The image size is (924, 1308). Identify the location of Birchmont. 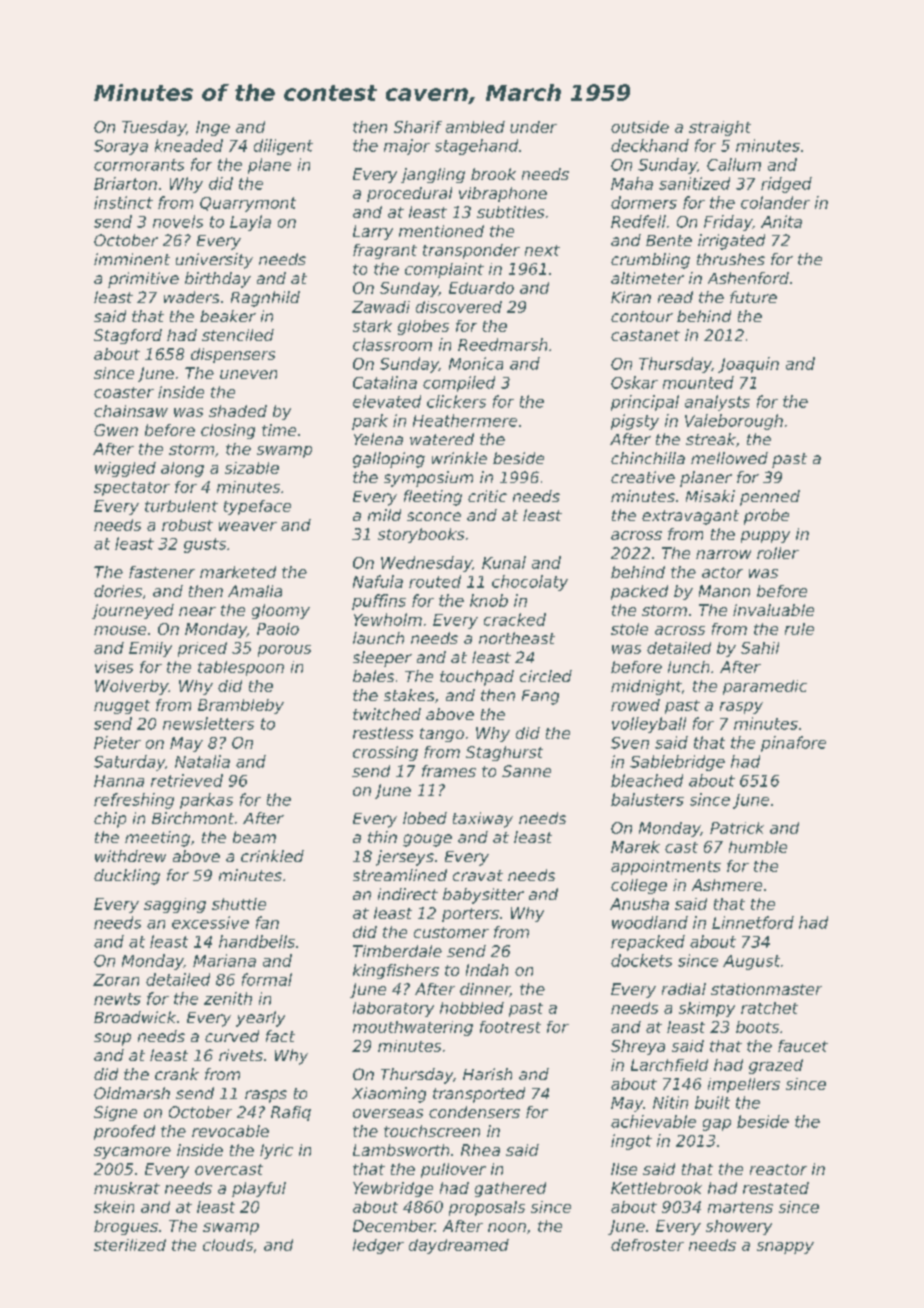
(193, 818).
